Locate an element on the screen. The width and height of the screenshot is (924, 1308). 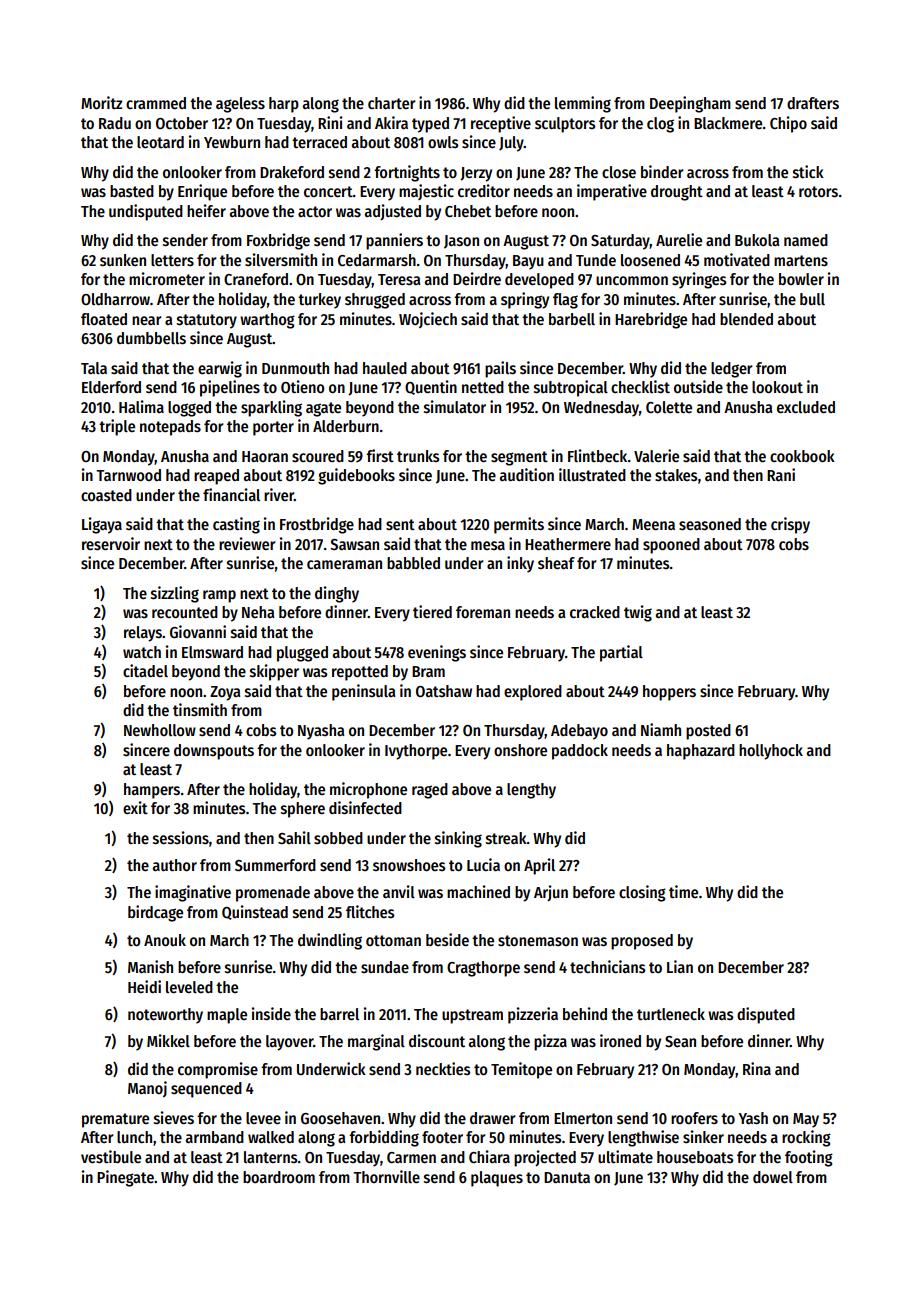
levee is located at coordinates (263, 1118).
